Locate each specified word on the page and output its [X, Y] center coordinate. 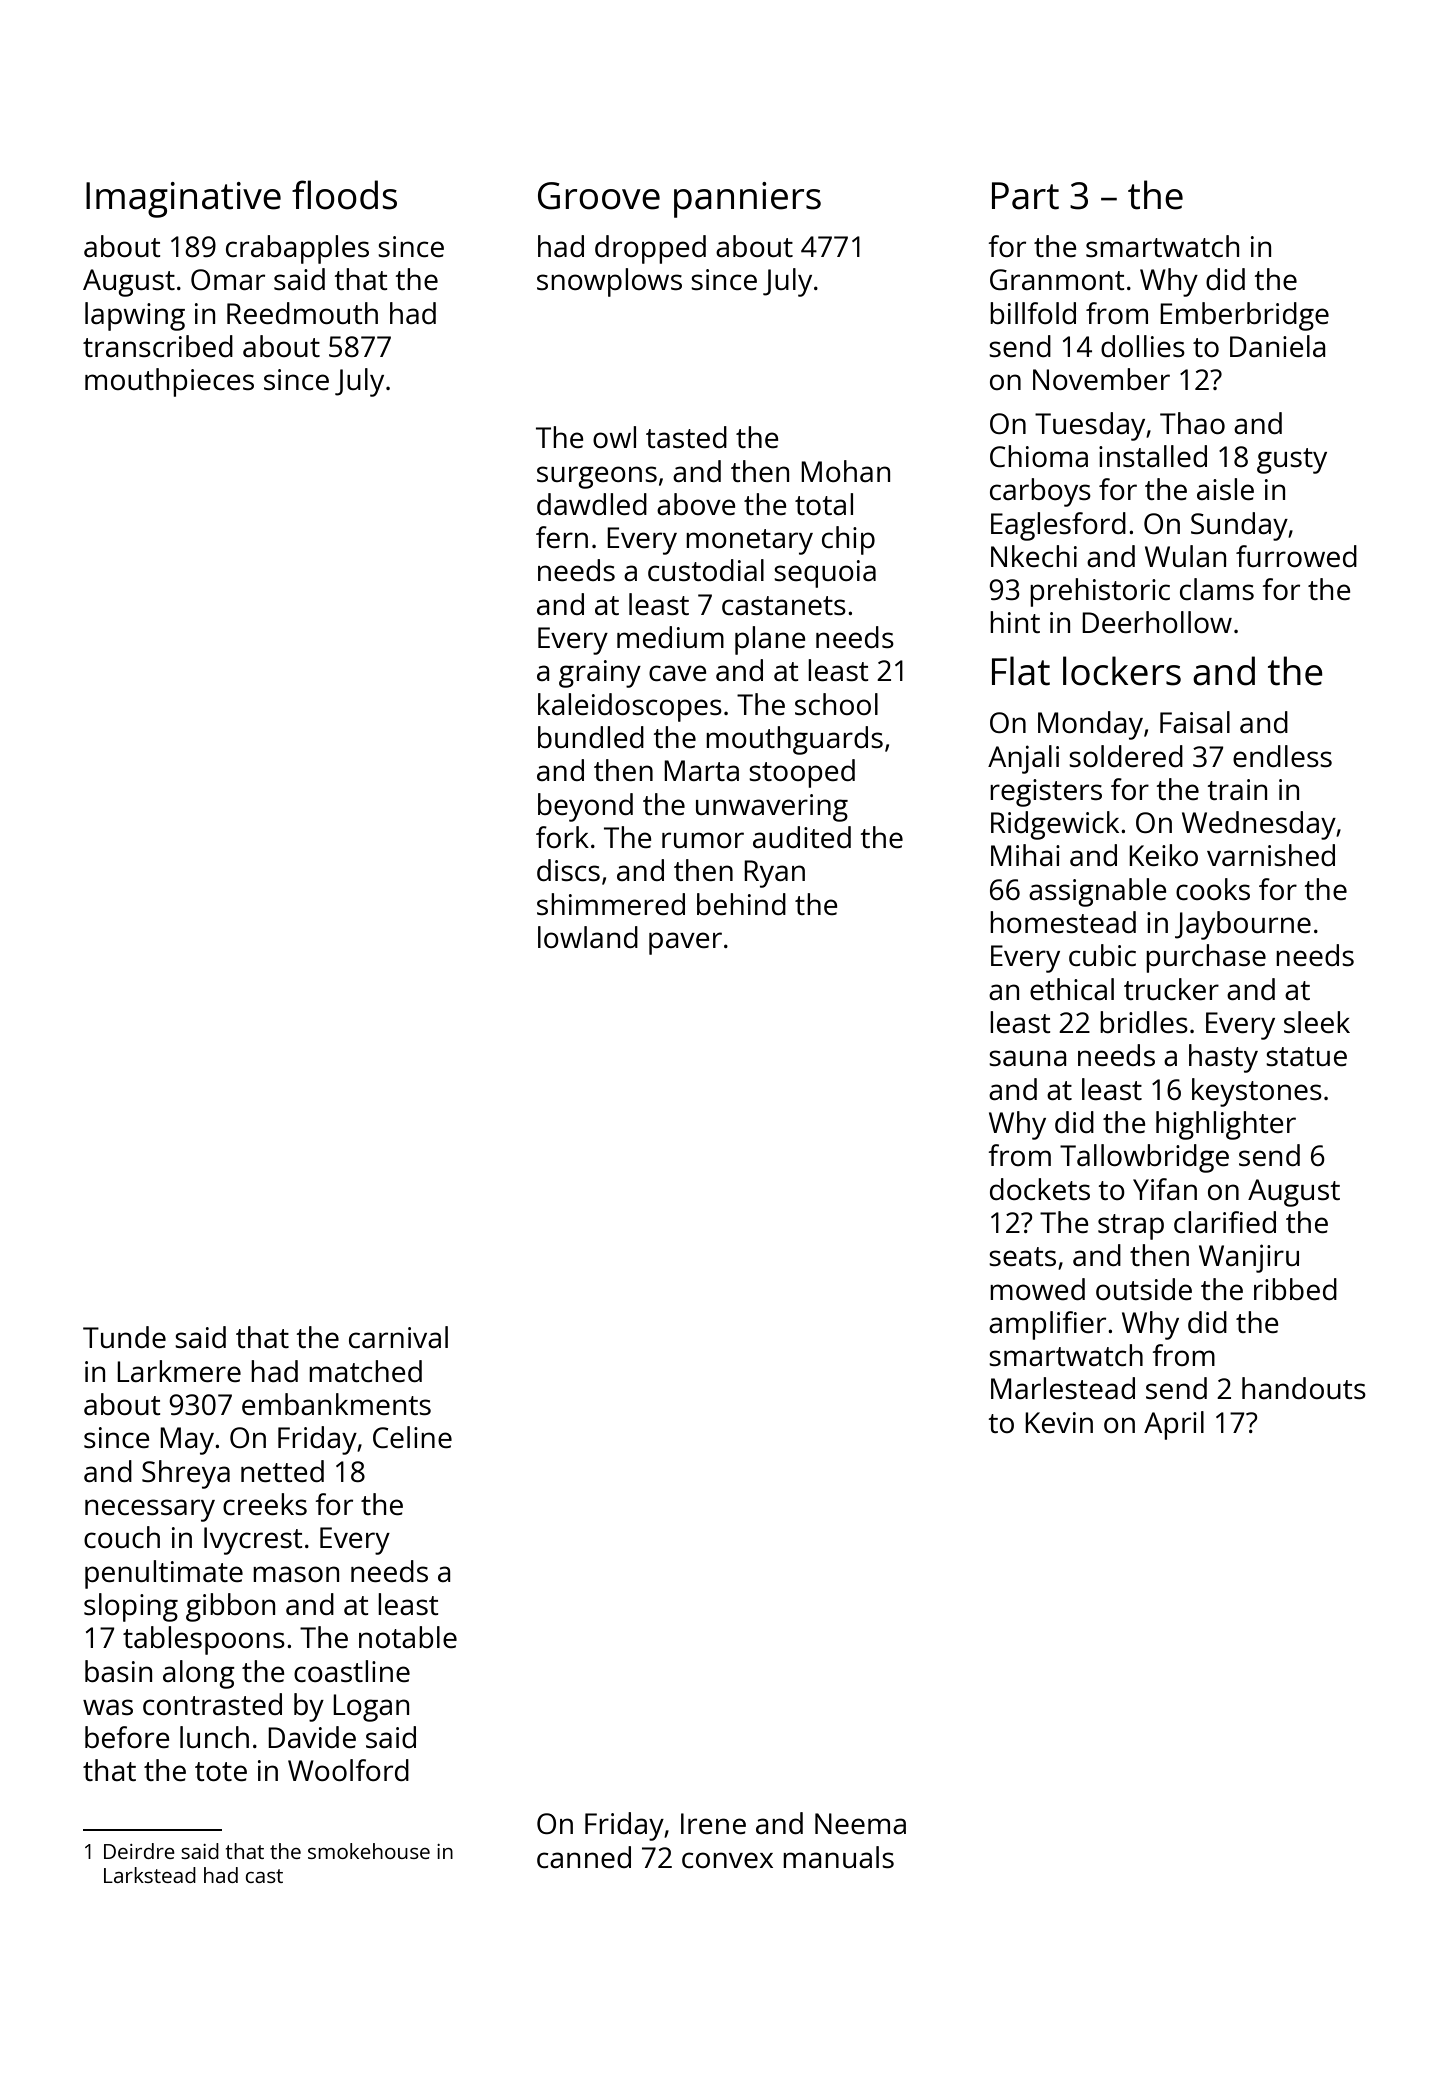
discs [568, 870]
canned [584, 1857]
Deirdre [139, 1851]
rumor [703, 840]
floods [344, 195]
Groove [599, 196]
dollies [1143, 346]
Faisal [1195, 722]
